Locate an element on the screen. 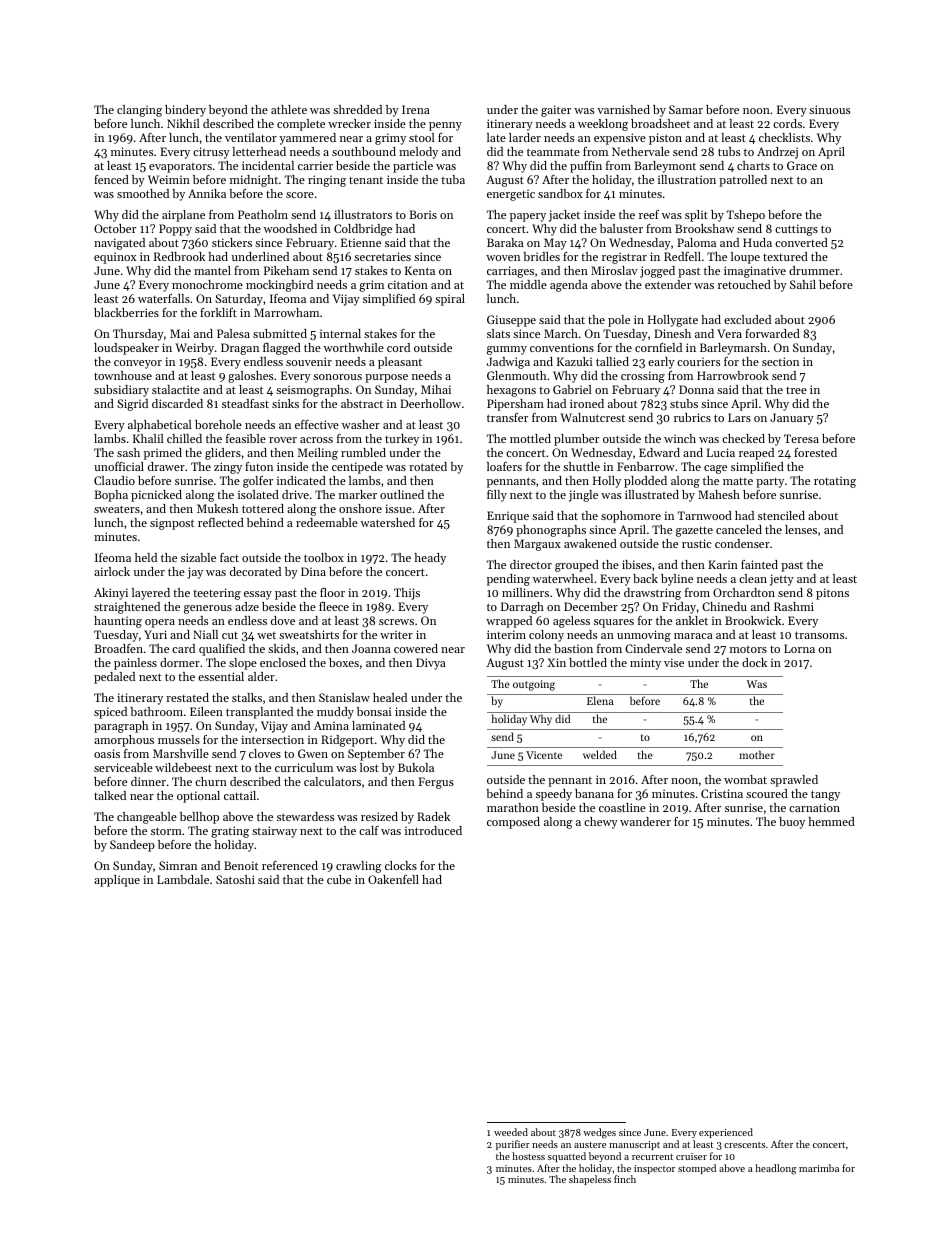 Image resolution: width=952 pixels, height=1233 pixels. wedges is located at coordinates (599, 1133).
